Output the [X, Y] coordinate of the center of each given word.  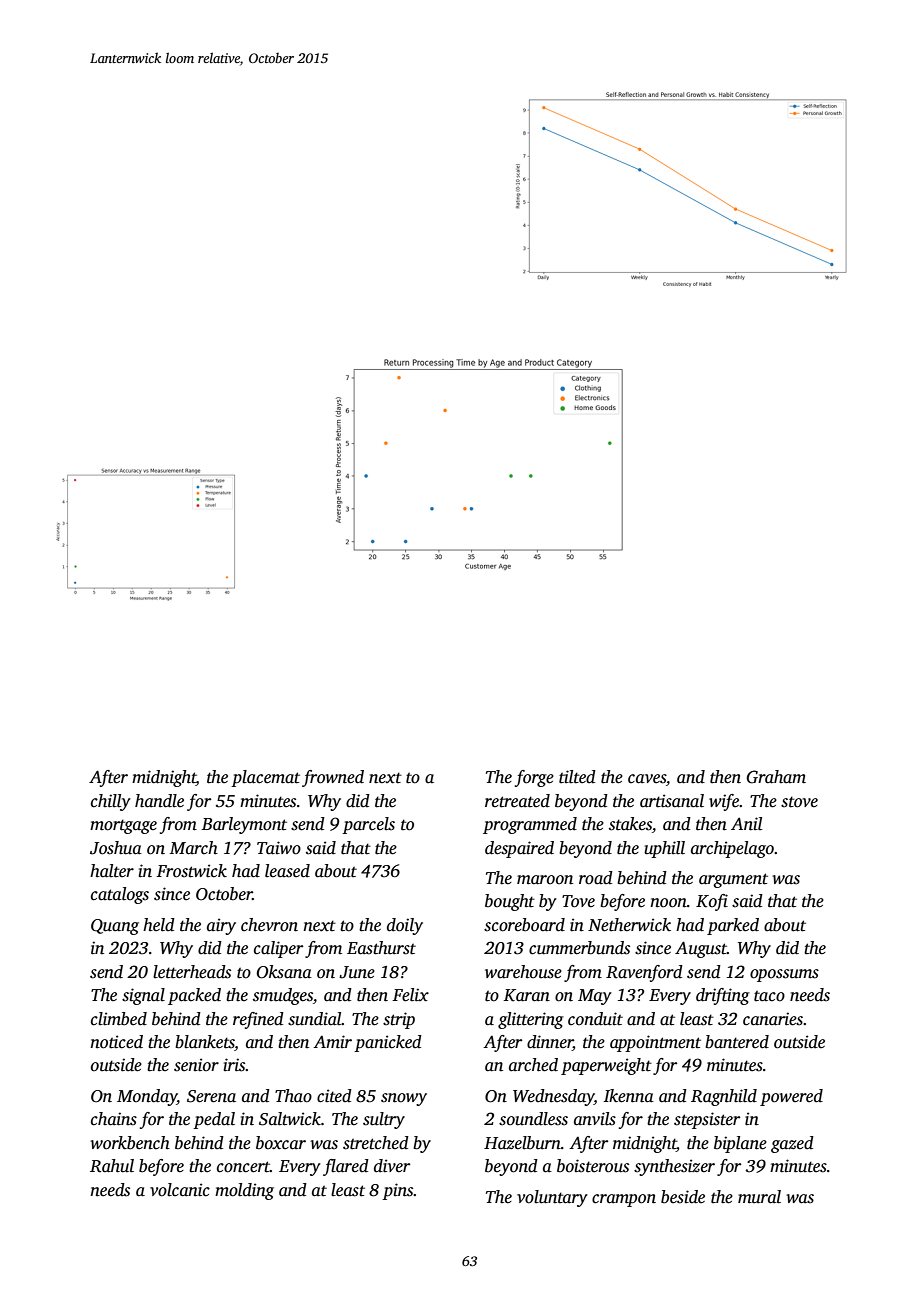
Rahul [112, 1166]
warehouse [523, 972]
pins [398, 1191]
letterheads [192, 972]
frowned [333, 778]
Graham [776, 777]
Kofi [712, 902]
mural [759, 1197]
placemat [265, 778]
